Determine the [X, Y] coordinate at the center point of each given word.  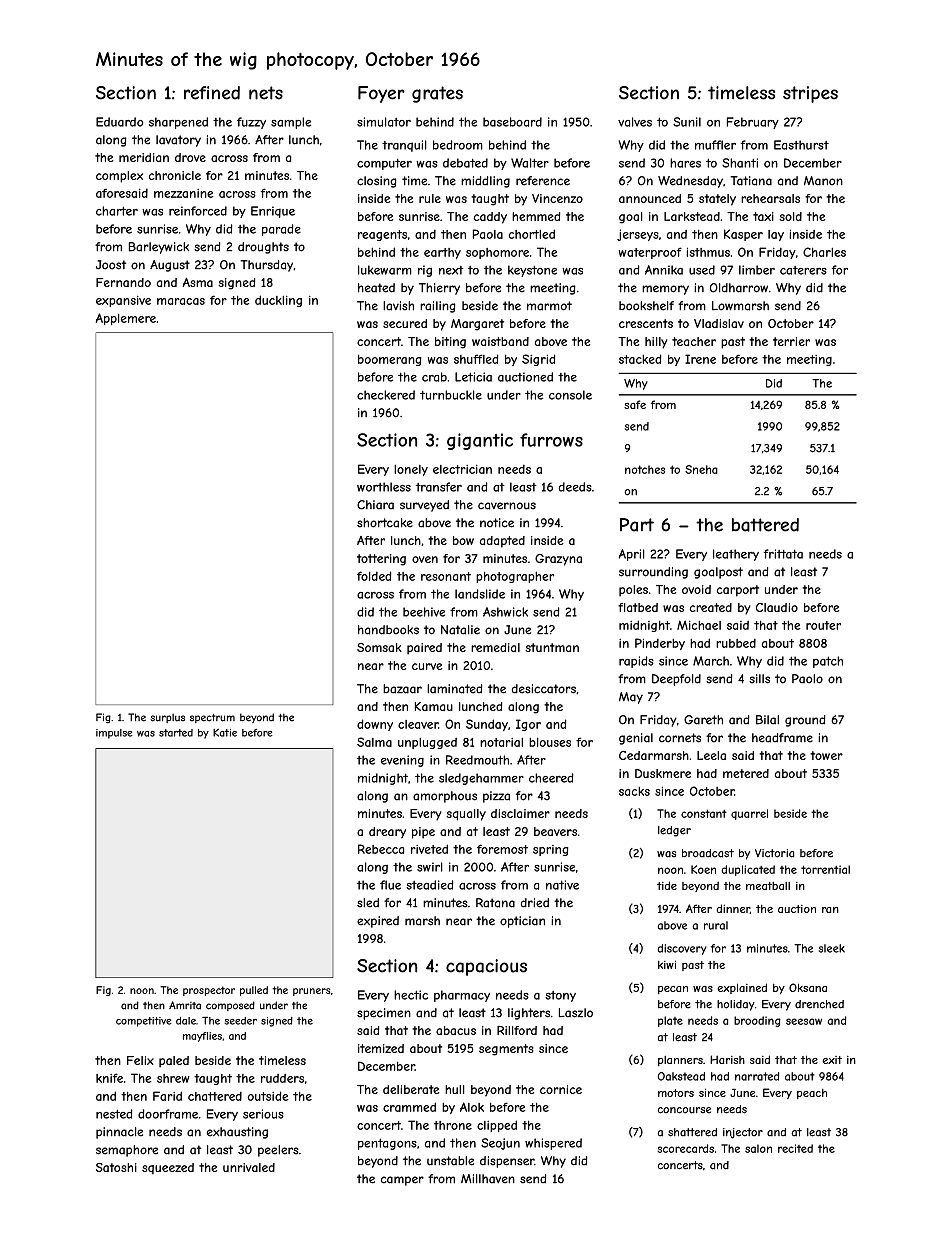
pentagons [387, 1144]
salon [758, 1148]
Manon [823, 181]
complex [119, 177]
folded [374, 576]
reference [543, 181]
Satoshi [116, 1167]
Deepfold [676, 680]
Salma [374, 742]
